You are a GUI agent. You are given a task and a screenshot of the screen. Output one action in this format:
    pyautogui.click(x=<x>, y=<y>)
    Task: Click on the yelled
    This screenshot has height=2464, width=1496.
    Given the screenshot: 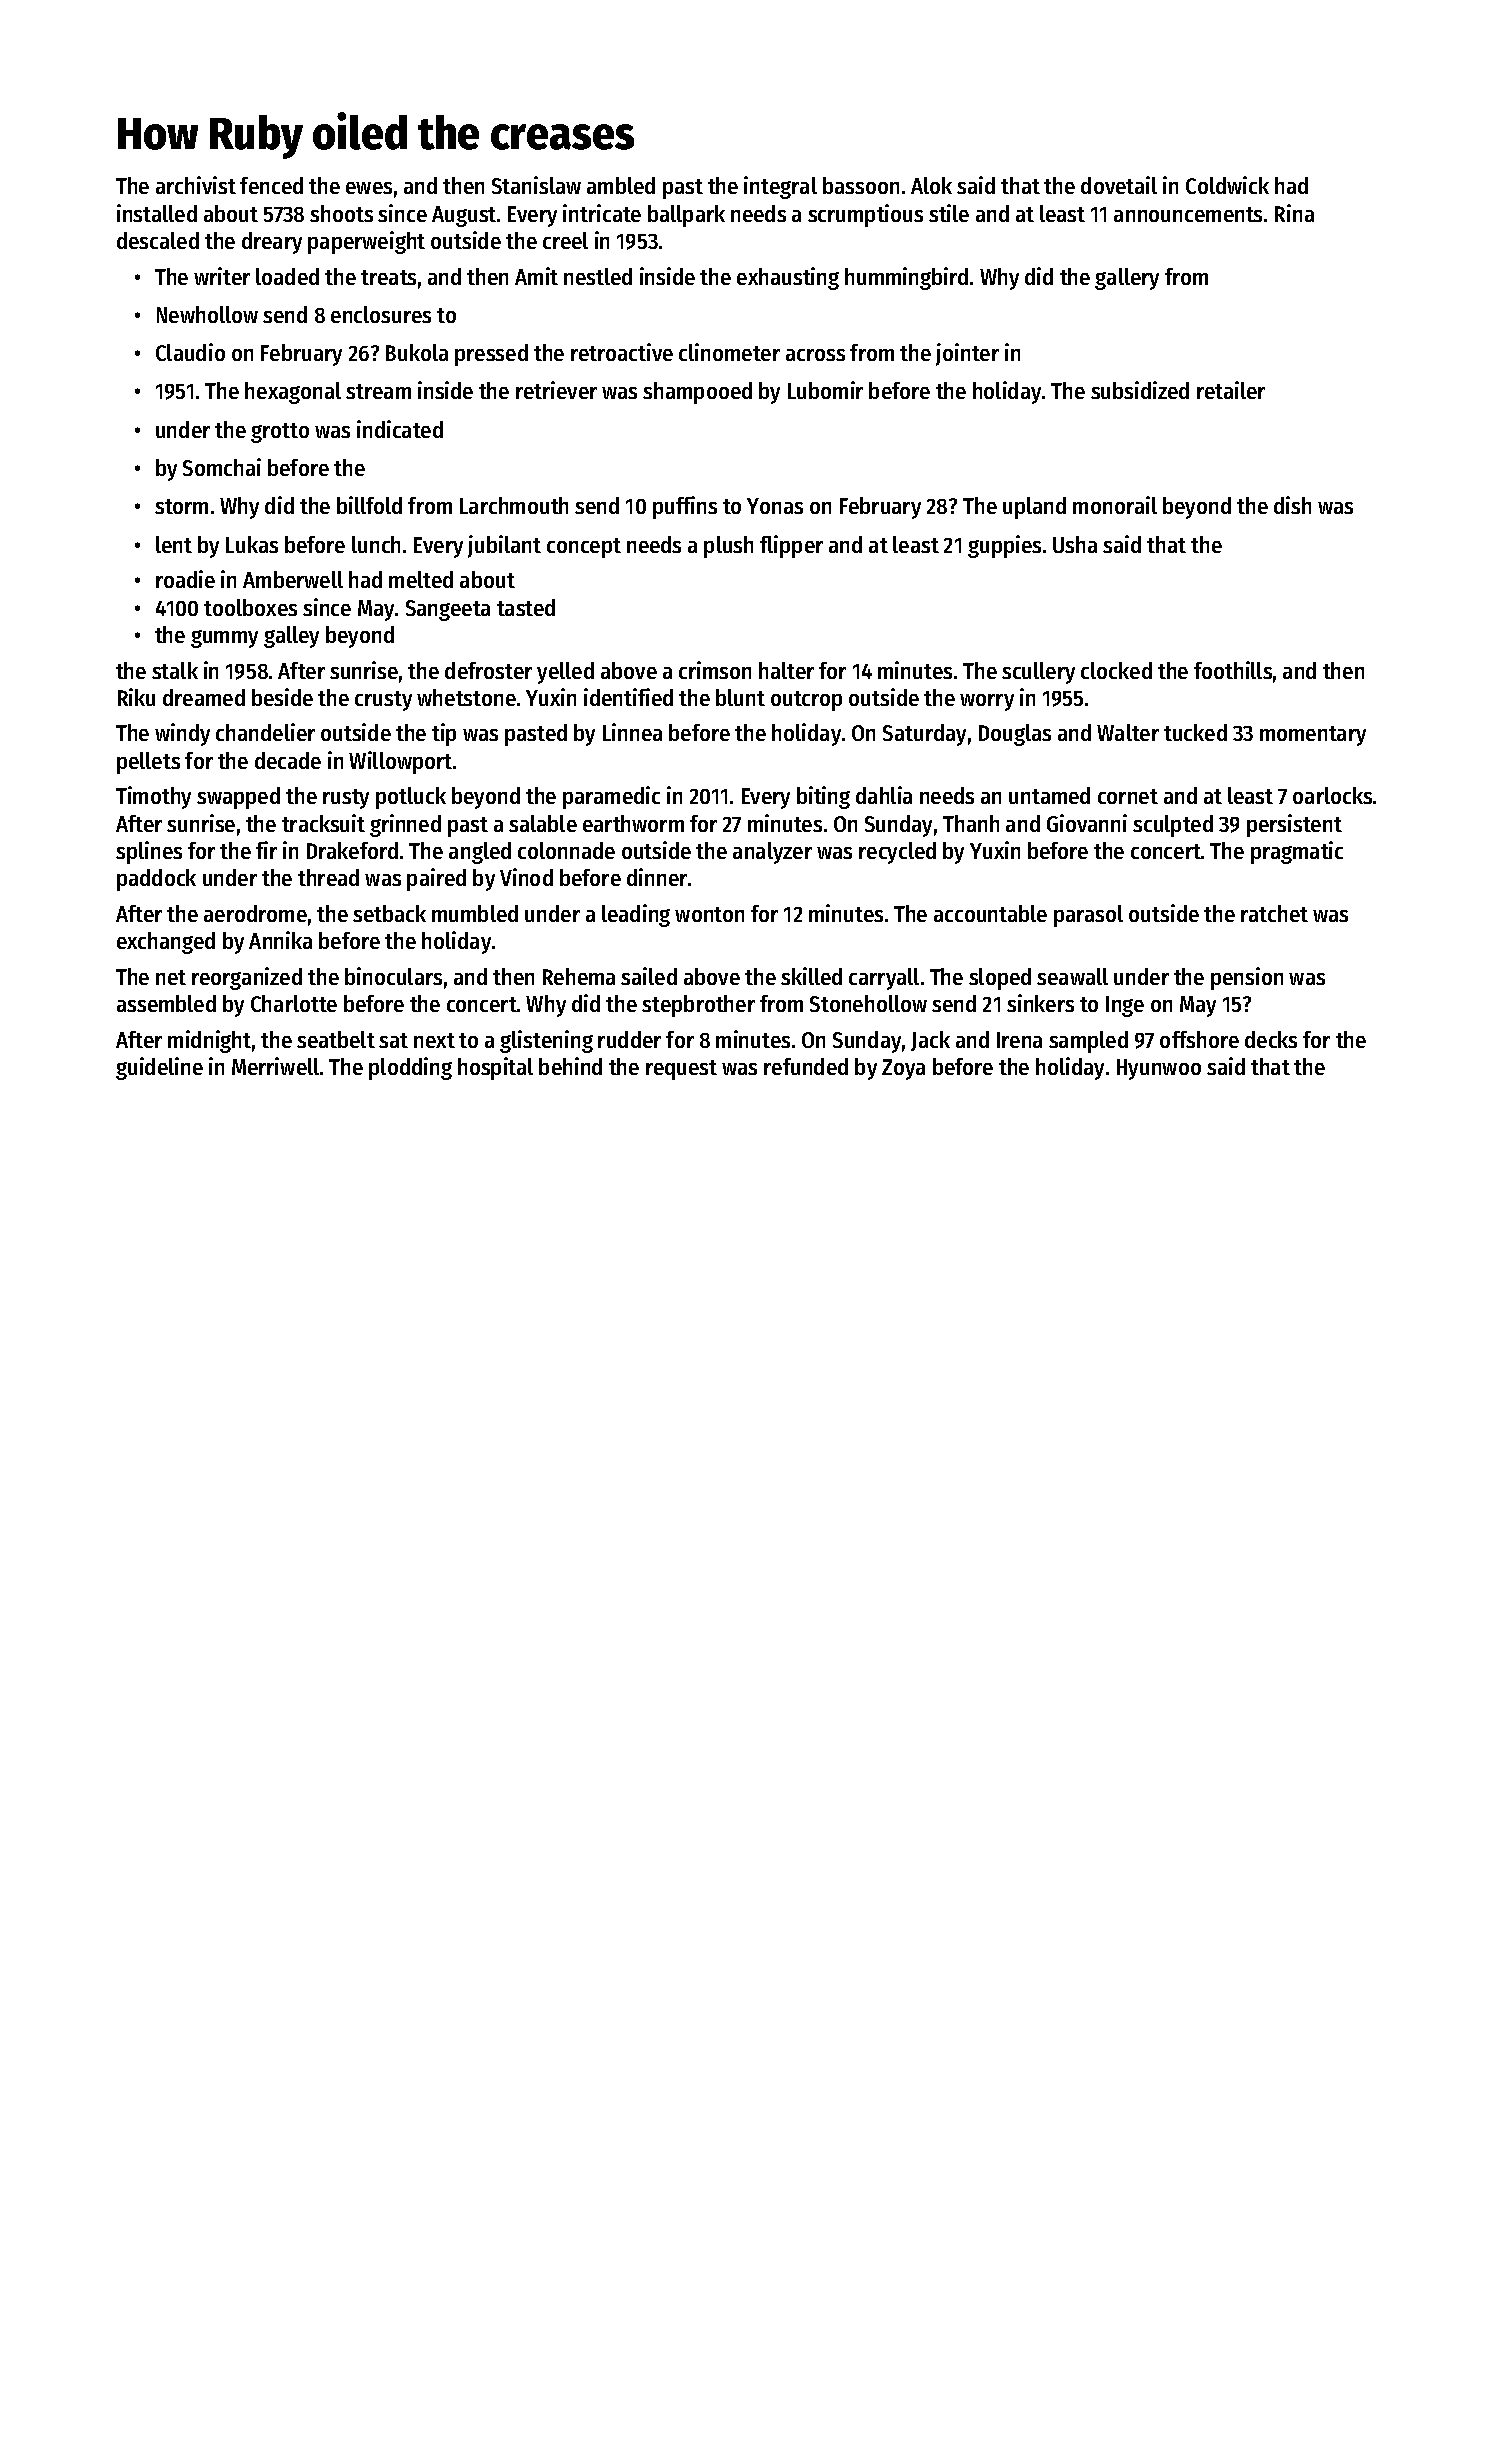 What is the action you would take?
    pyautogui.click(x=565, y=673)
